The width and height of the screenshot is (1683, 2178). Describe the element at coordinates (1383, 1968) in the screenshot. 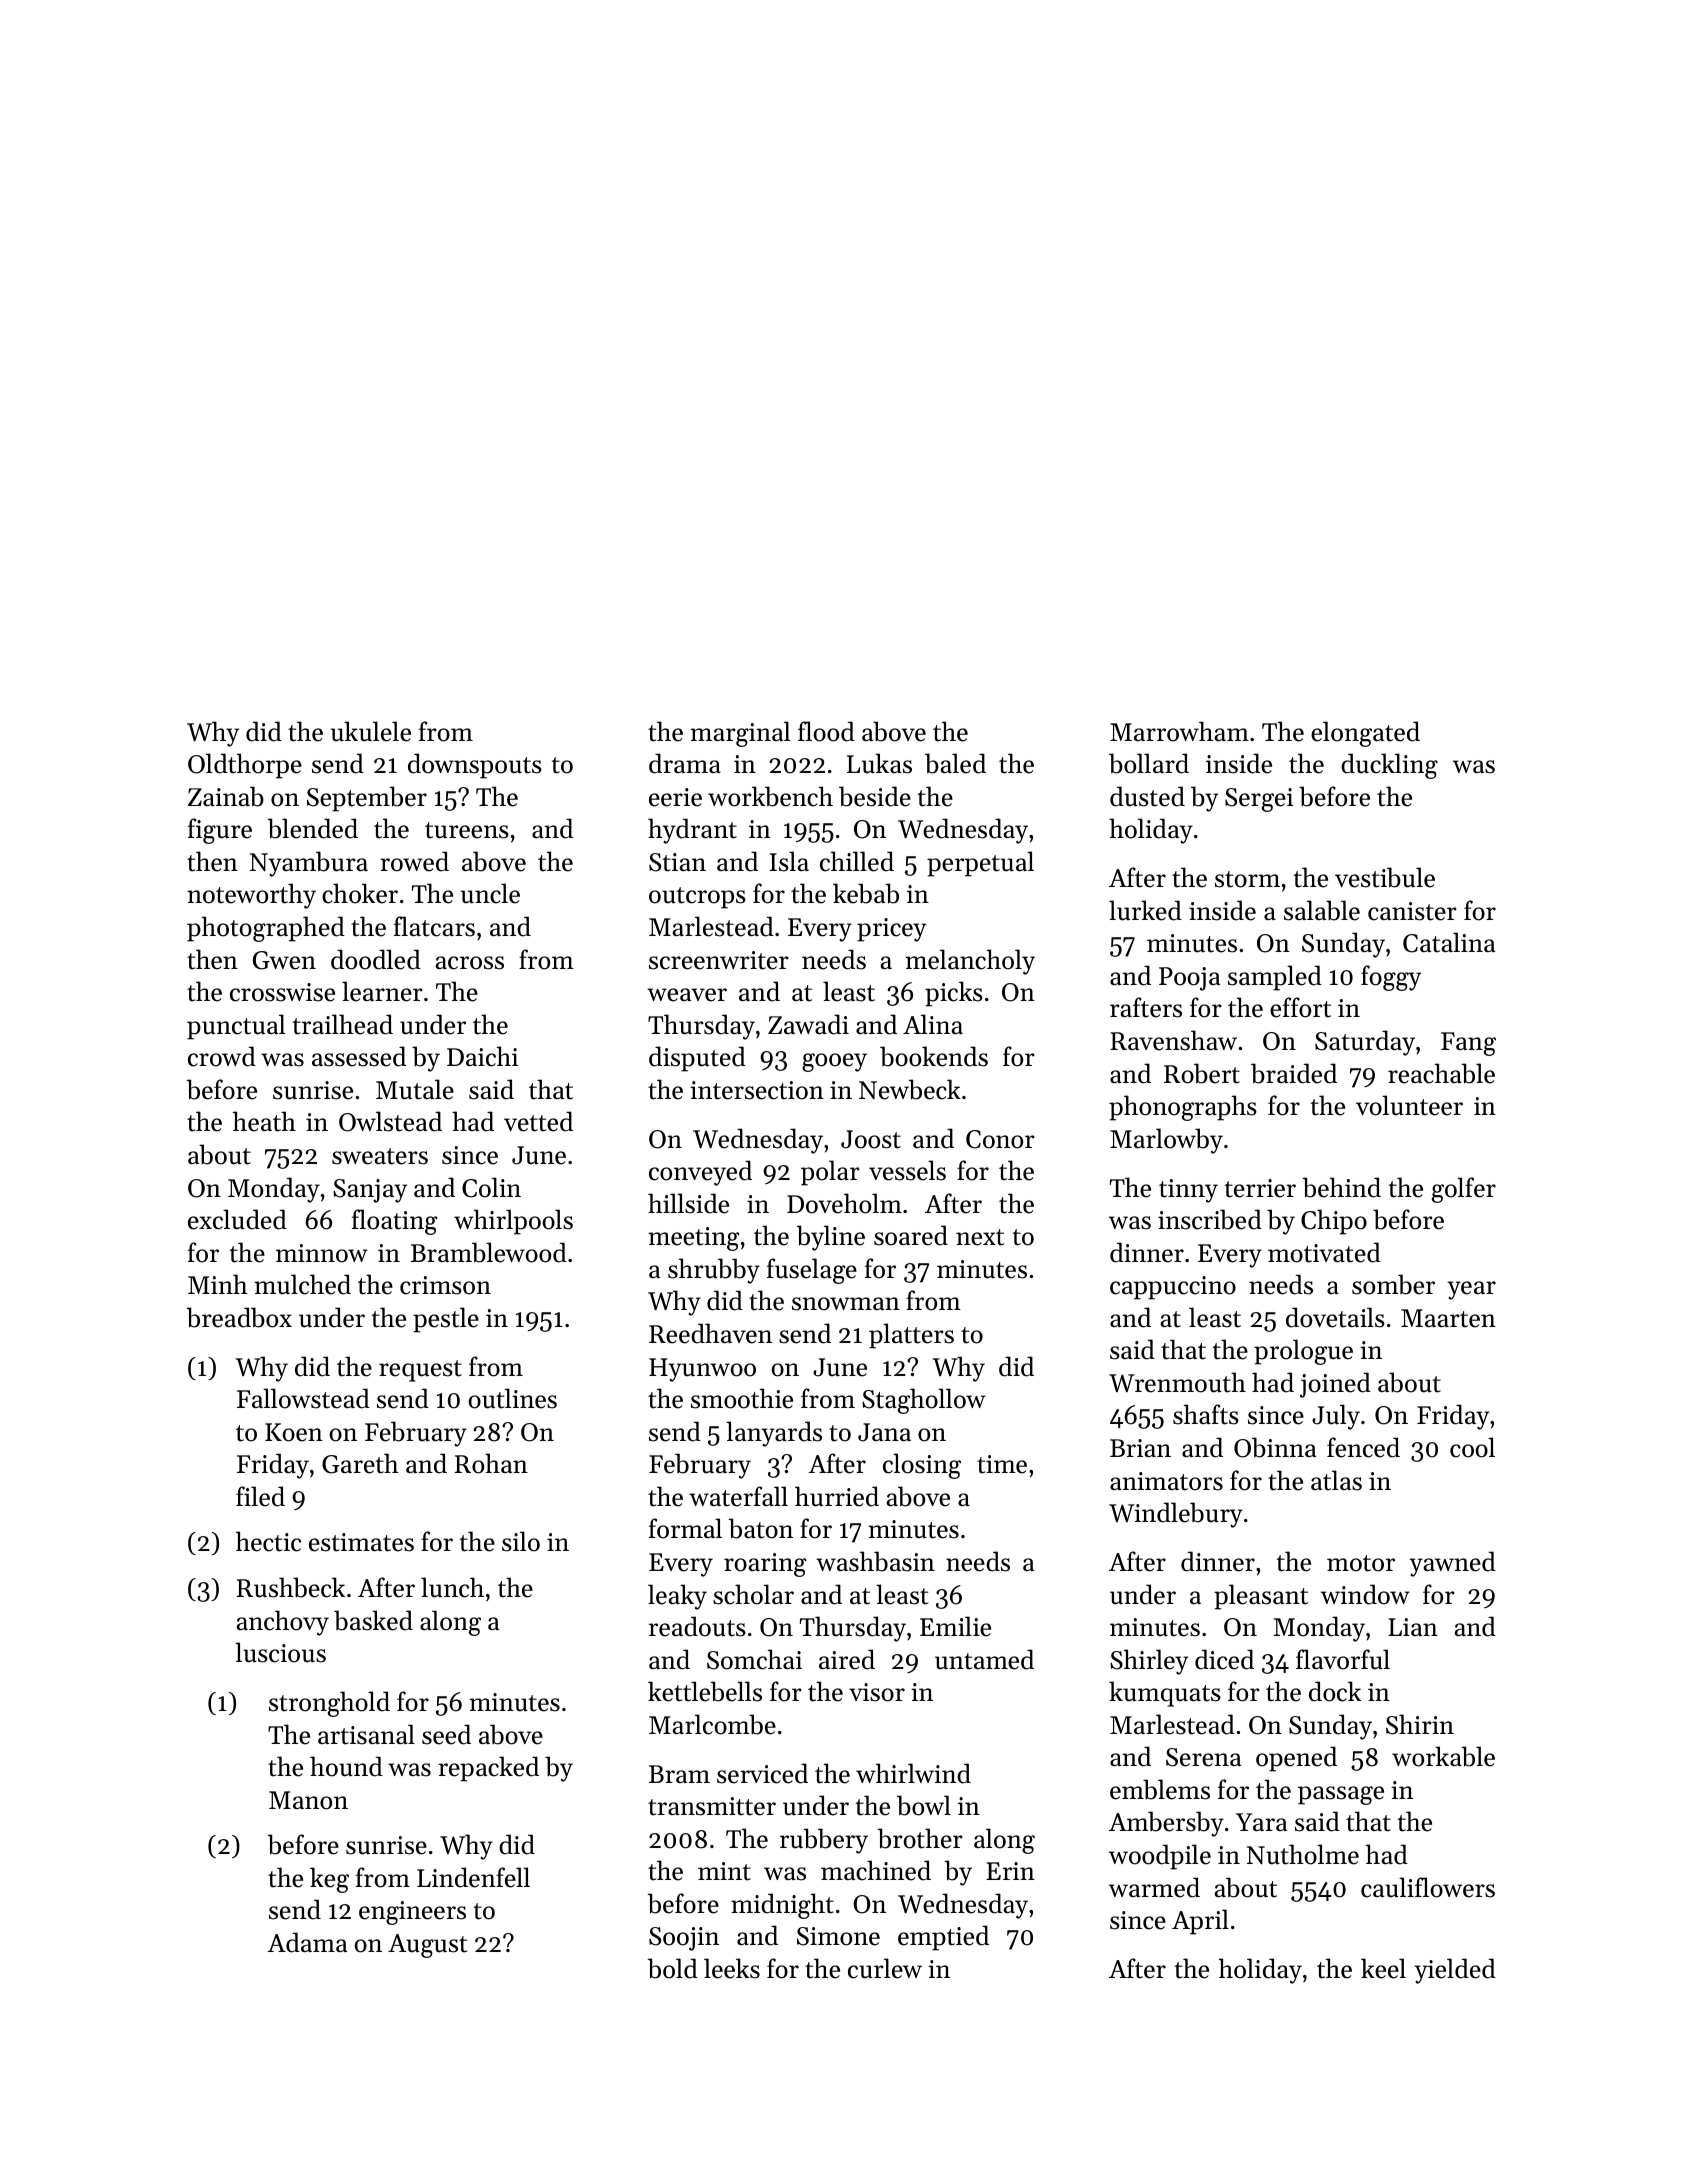

I see `keel` at that location.
